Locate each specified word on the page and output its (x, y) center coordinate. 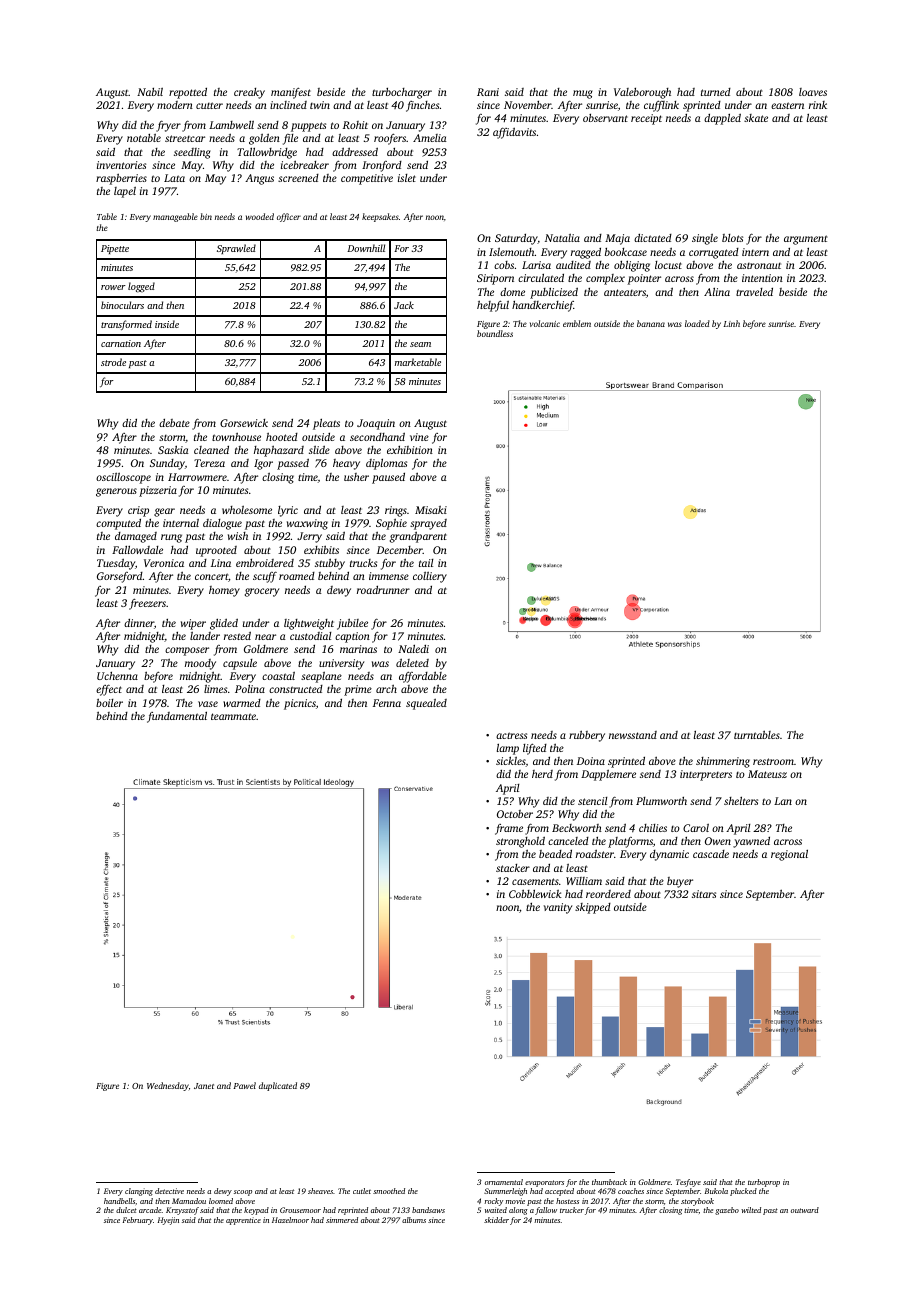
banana (651, 323)
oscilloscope (123, 478)
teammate (233, 716)
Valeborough (642, 93)
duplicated (278, 1086)
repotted (188, 93)
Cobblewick (535, 893)
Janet (204, 1086)
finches (422, 106)
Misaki (431, 510)
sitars (704, 894)
